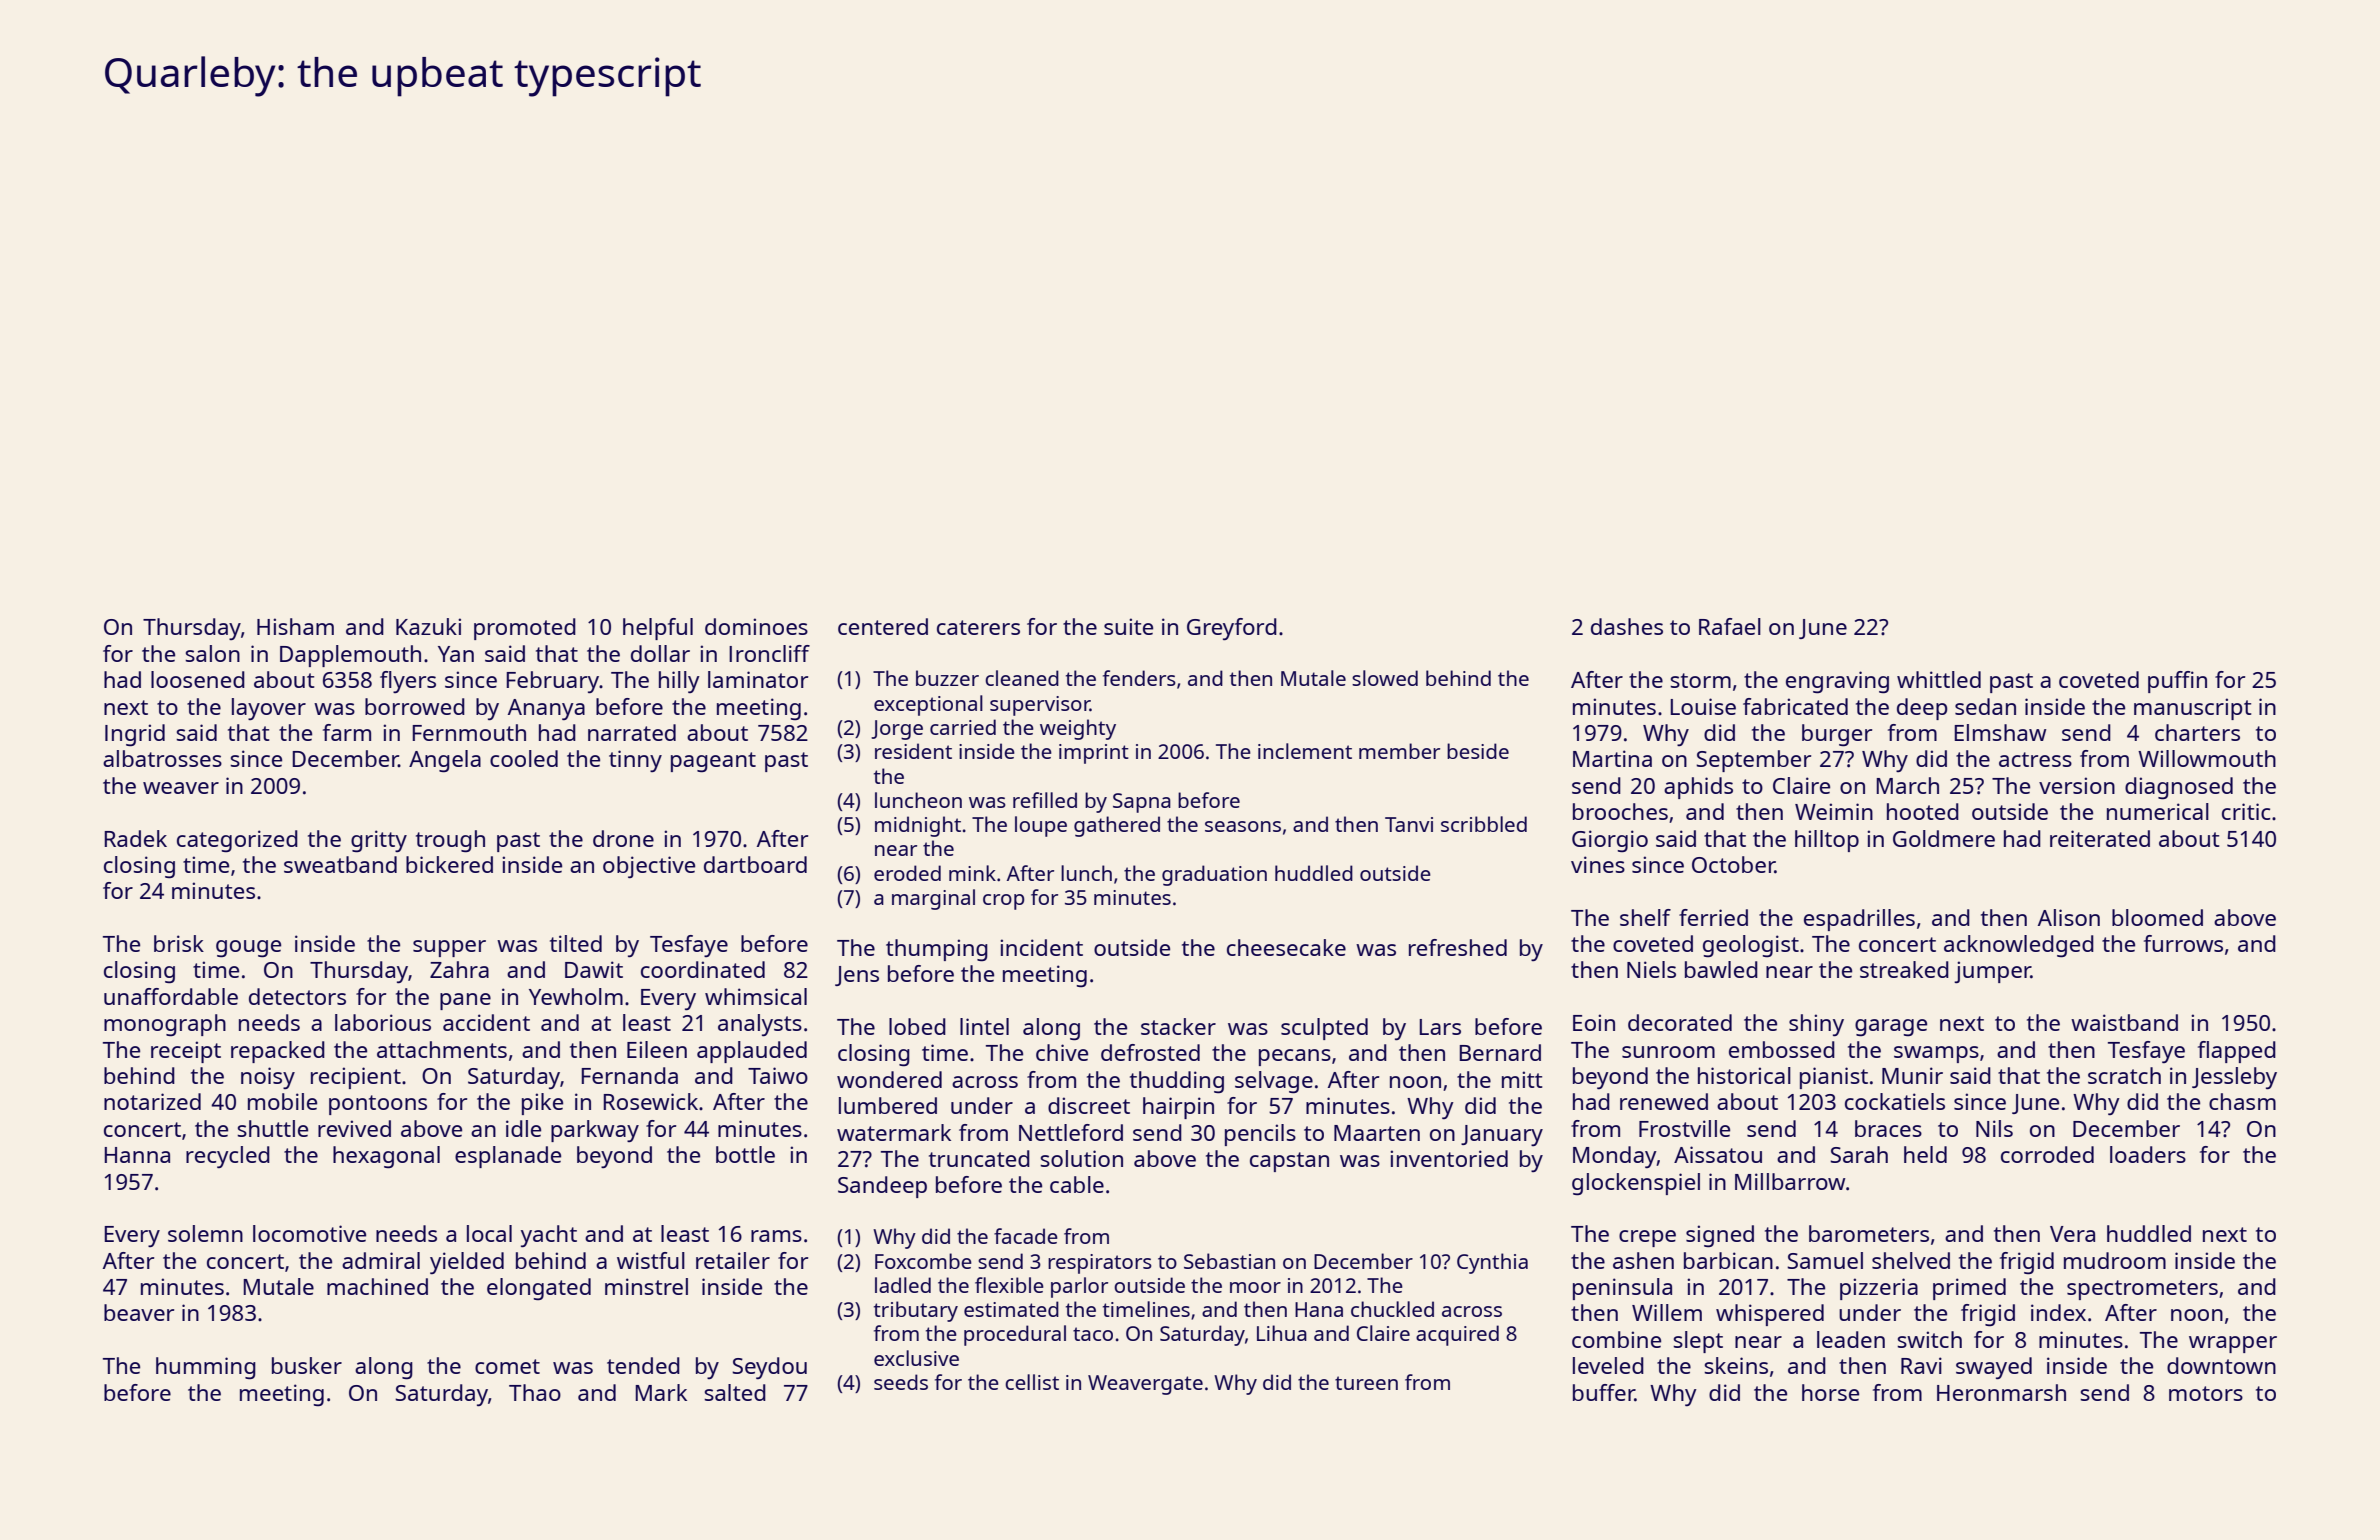 The width and height of the page is (2380, 1540). What do you see at coordinates (1730, 626) in the page?
I see `Rafael` at bounding box center [1730, 626].
